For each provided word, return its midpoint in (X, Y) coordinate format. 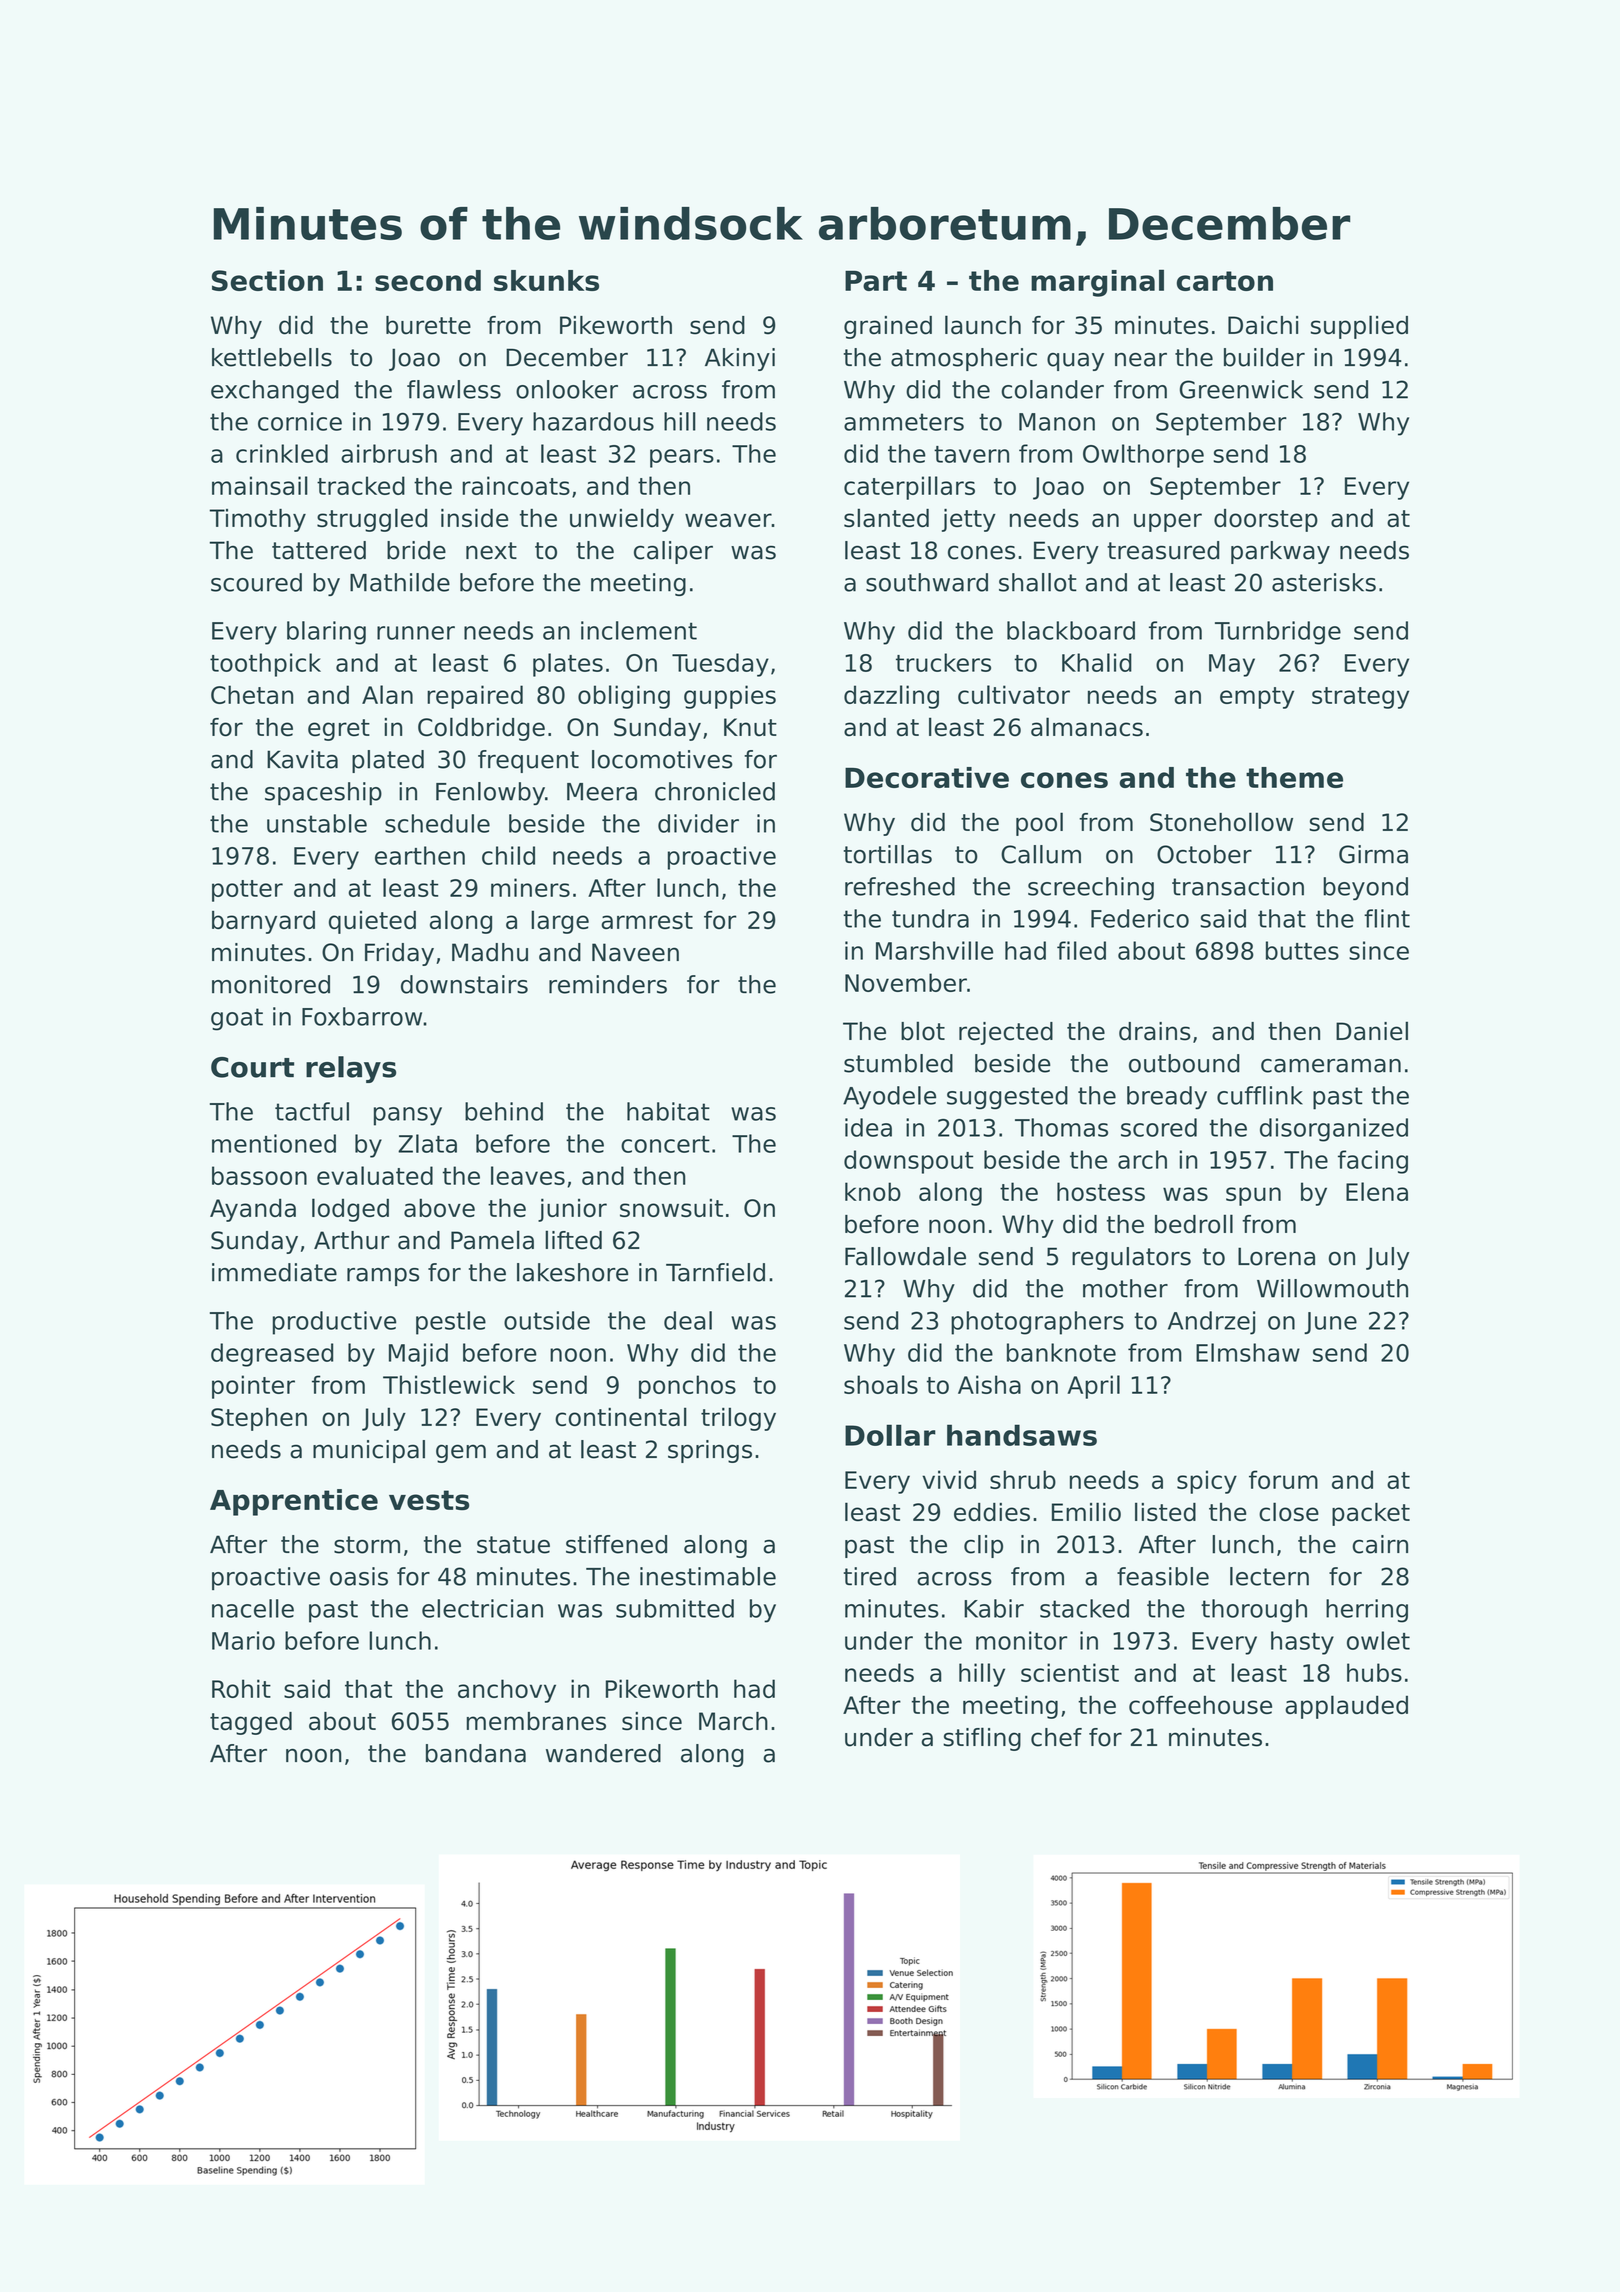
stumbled (898, 1063)
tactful (312, 1111)
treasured (1163, 550)
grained (888, 327)
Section (267, 280)
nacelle (253, 1608)
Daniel (1372, 1031)
